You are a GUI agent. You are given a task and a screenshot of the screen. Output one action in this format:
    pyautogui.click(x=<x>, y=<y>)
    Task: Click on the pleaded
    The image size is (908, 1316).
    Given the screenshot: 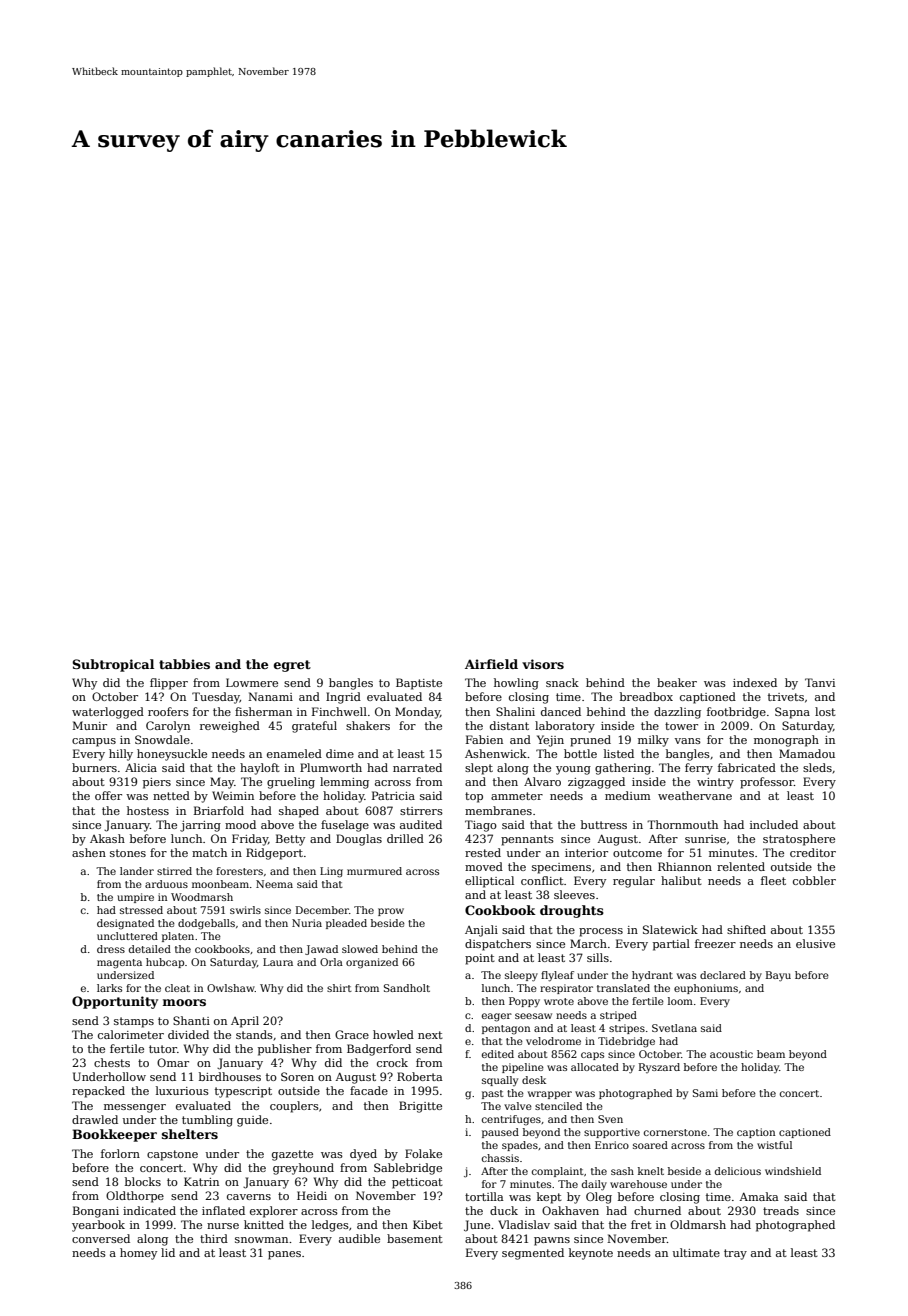 What is the action you would take?
    pyautogui.click(x=346, y=924)
